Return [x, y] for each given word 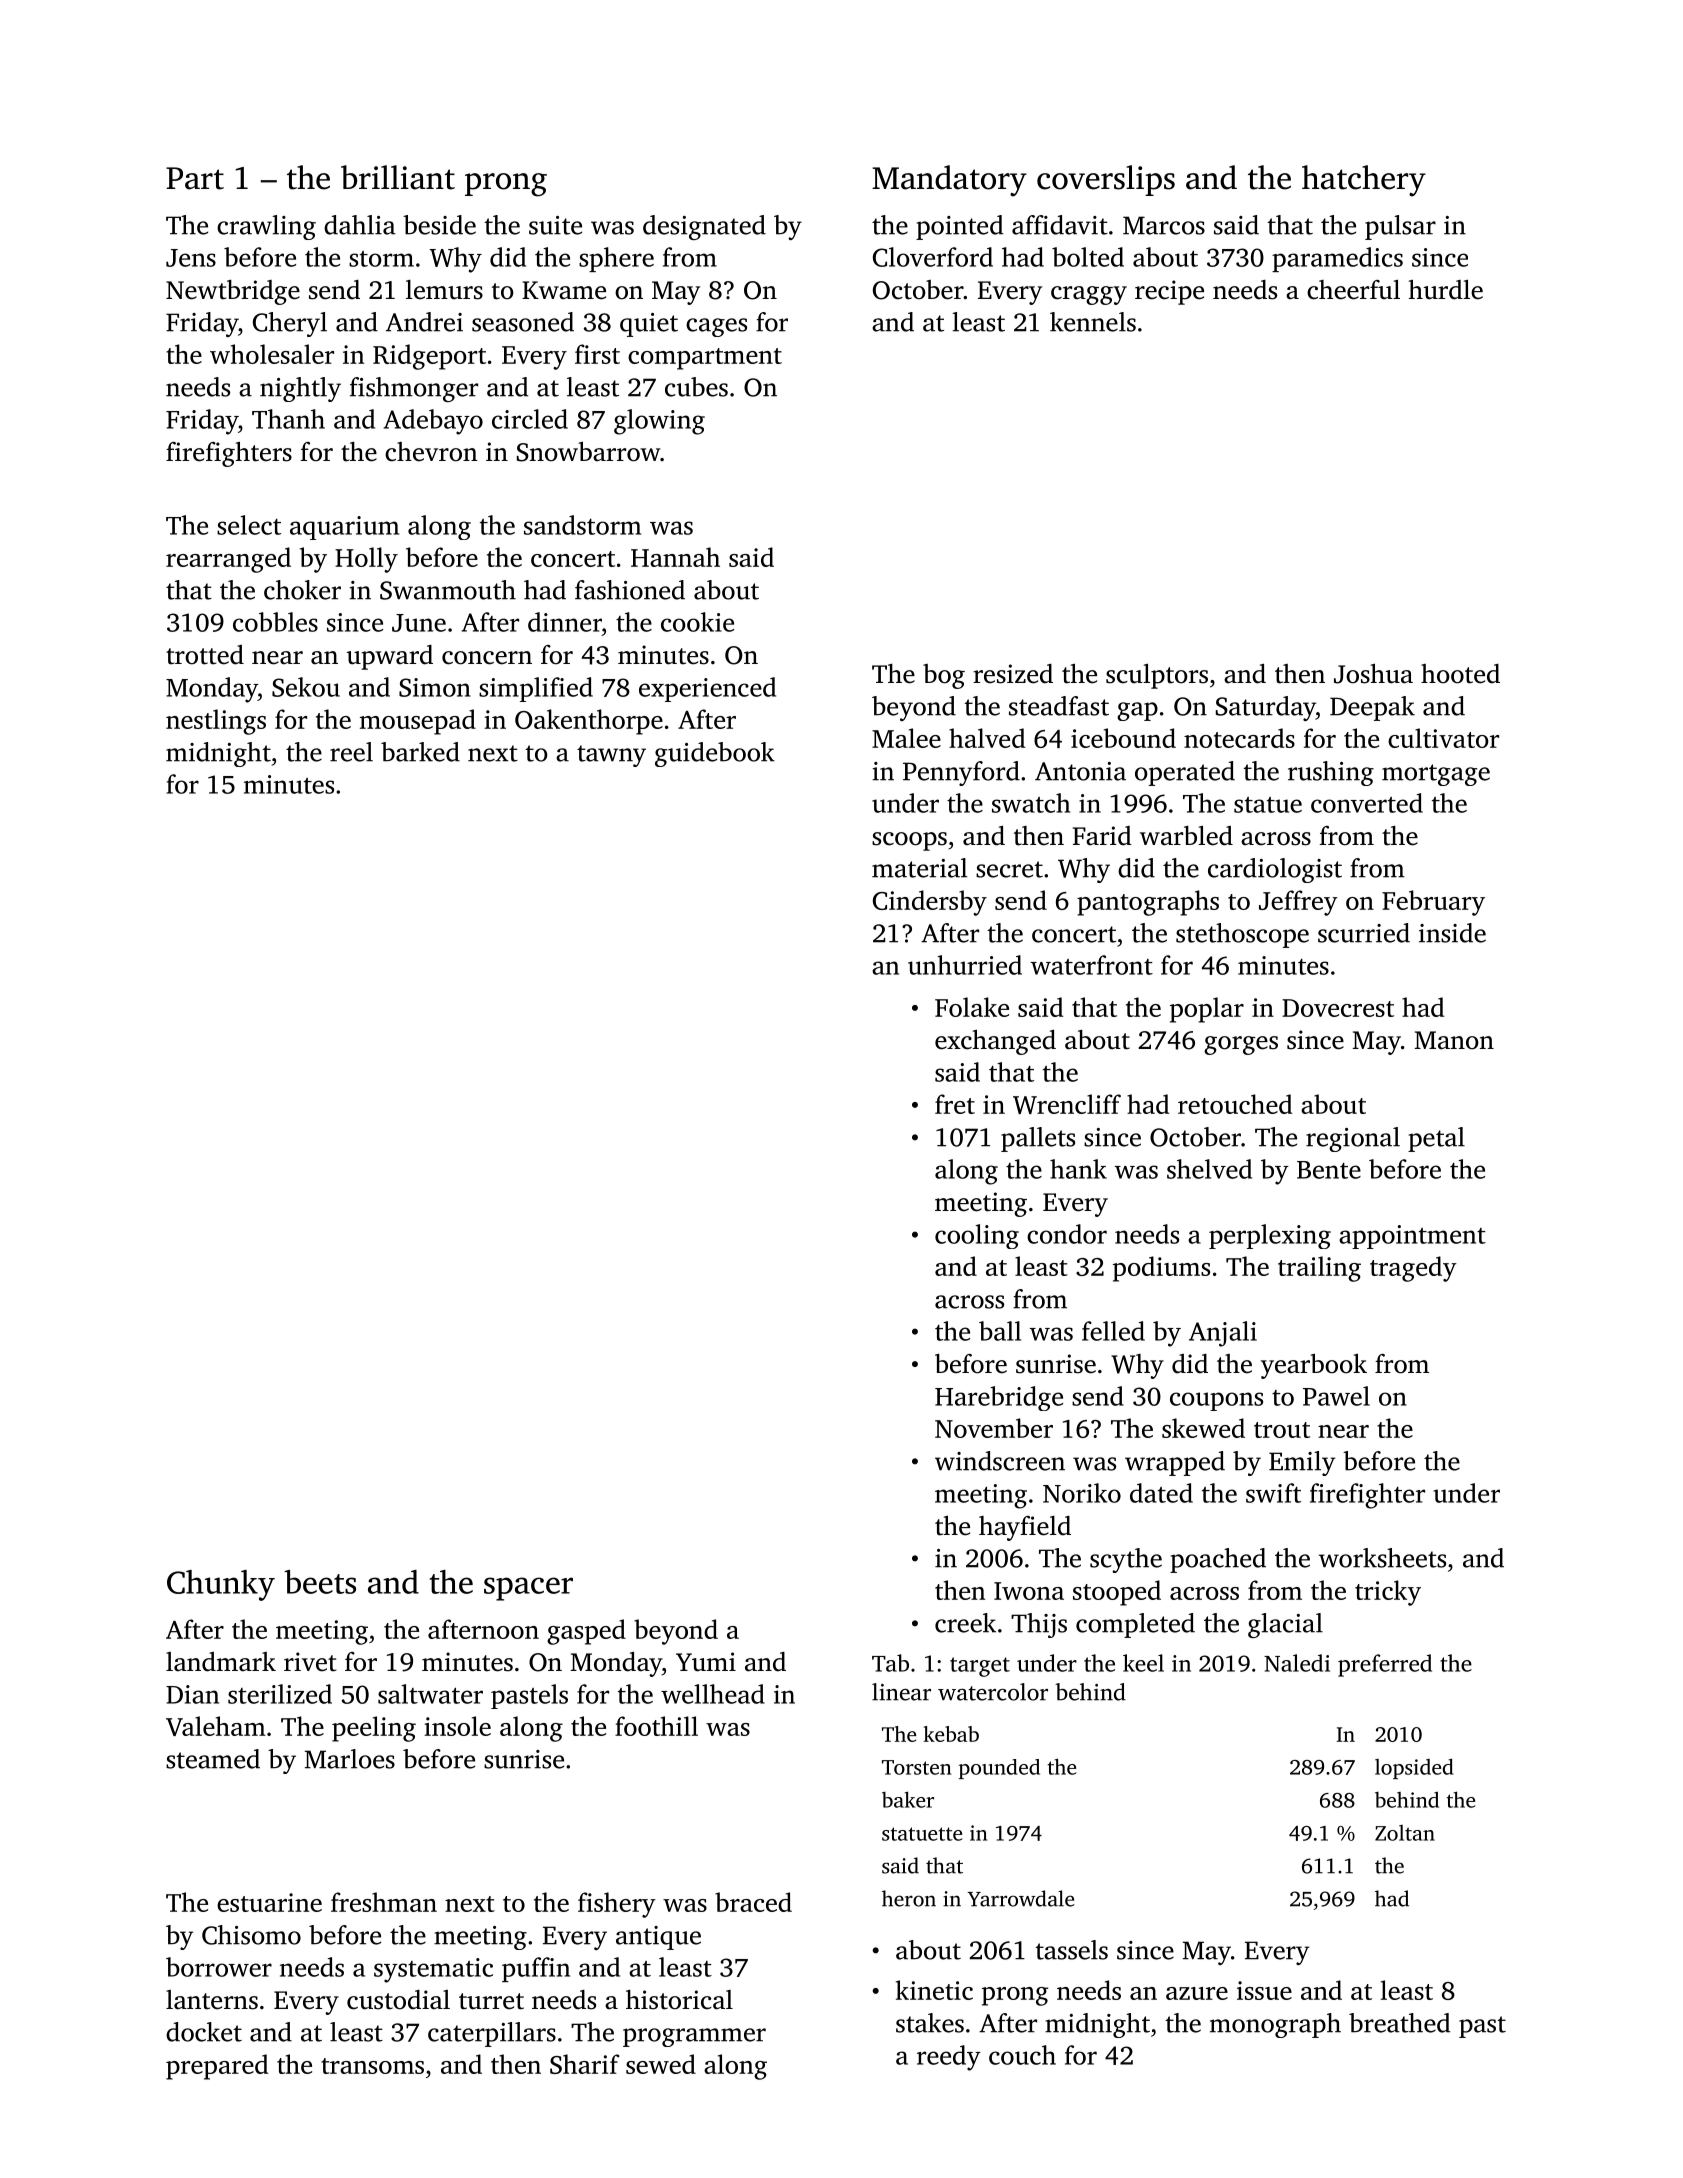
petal [1436, 1139]
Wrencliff [1067, 1104]
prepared [217, 2067]
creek [965, 1623]
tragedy [1413, 1269]
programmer [694, 2037]
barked [420, 752]
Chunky [221, 1585]
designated [704, 227]
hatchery [1364, 181]
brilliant [398, 177]
